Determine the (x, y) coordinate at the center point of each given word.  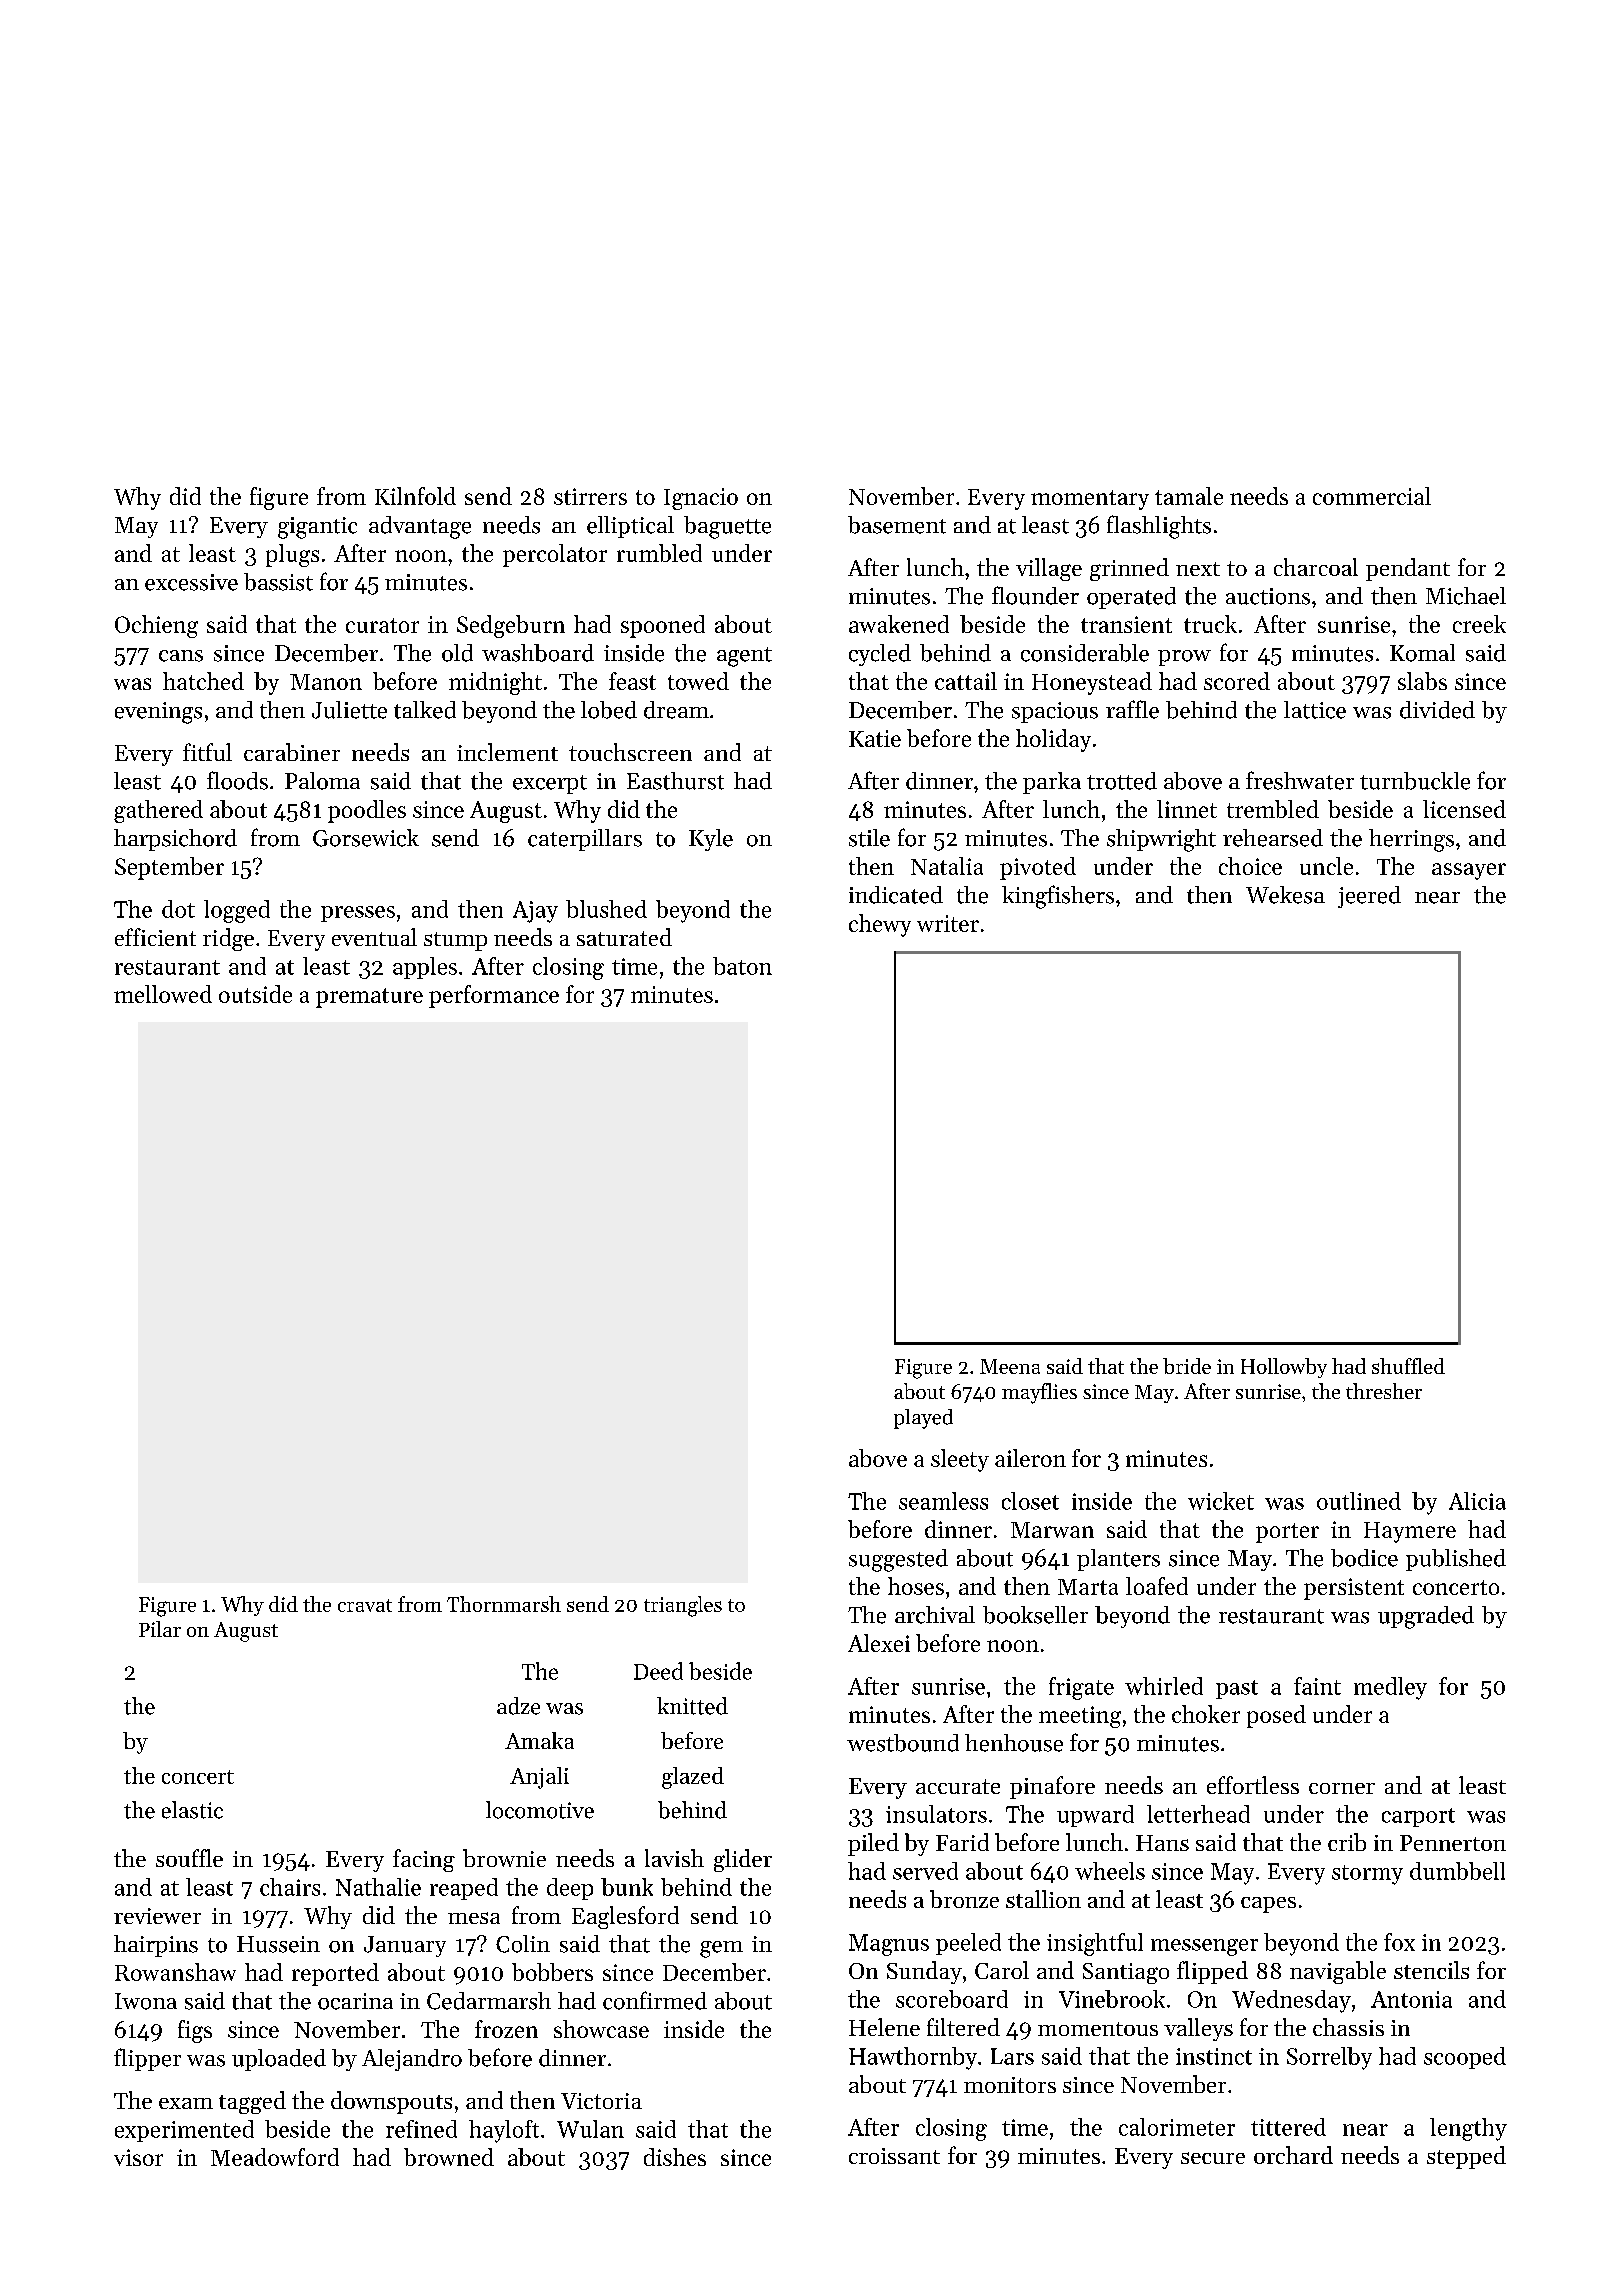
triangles (683, 1606)
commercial (1372, 496)
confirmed (655, 2000)
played (923, 1419)
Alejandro (412, 2060)
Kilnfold (415, 496)
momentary (1090, 500)
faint (1317, 1686)
